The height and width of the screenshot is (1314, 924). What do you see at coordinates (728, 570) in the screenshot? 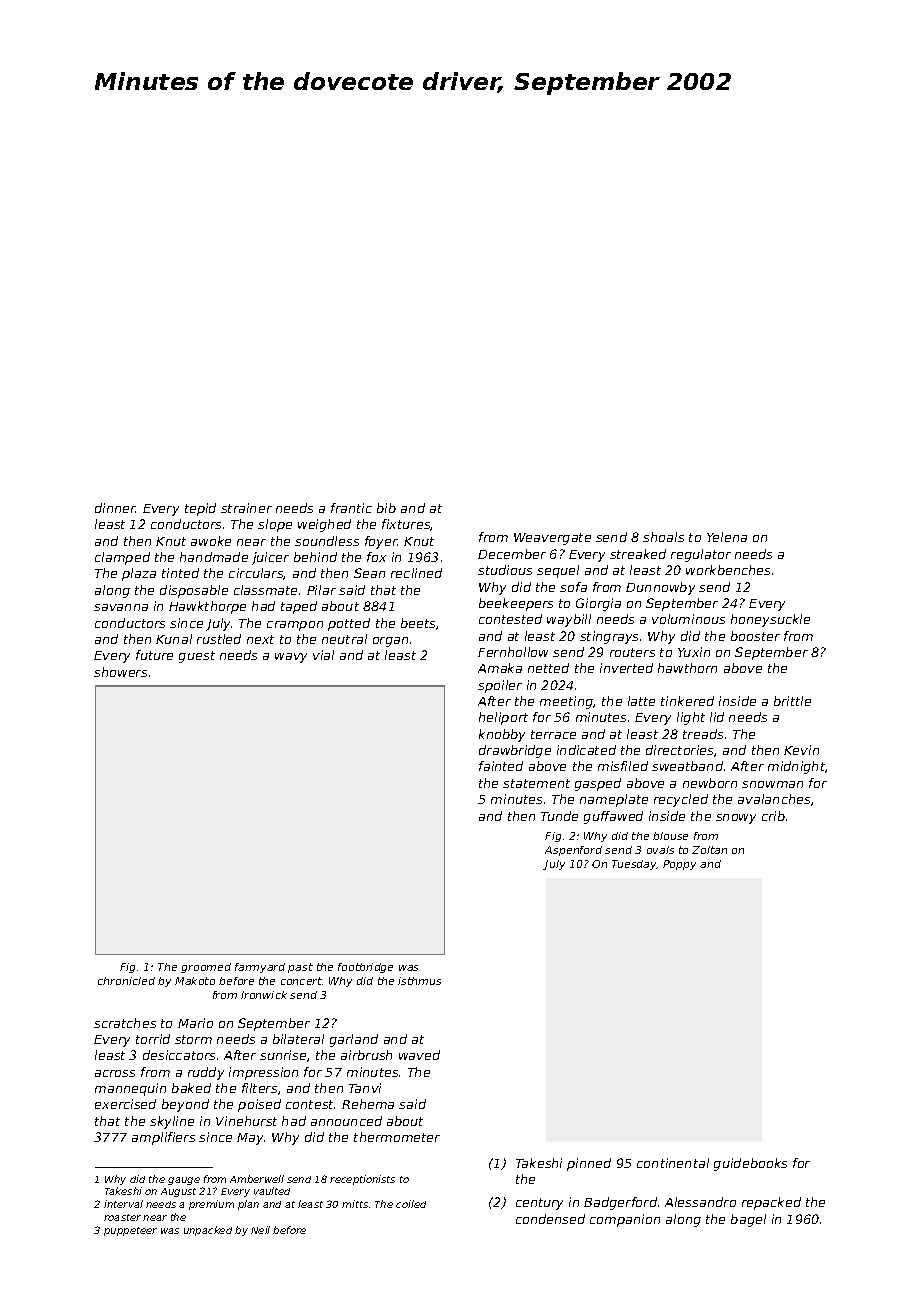
I see `workbenches` at bounding box center [728, 570].
